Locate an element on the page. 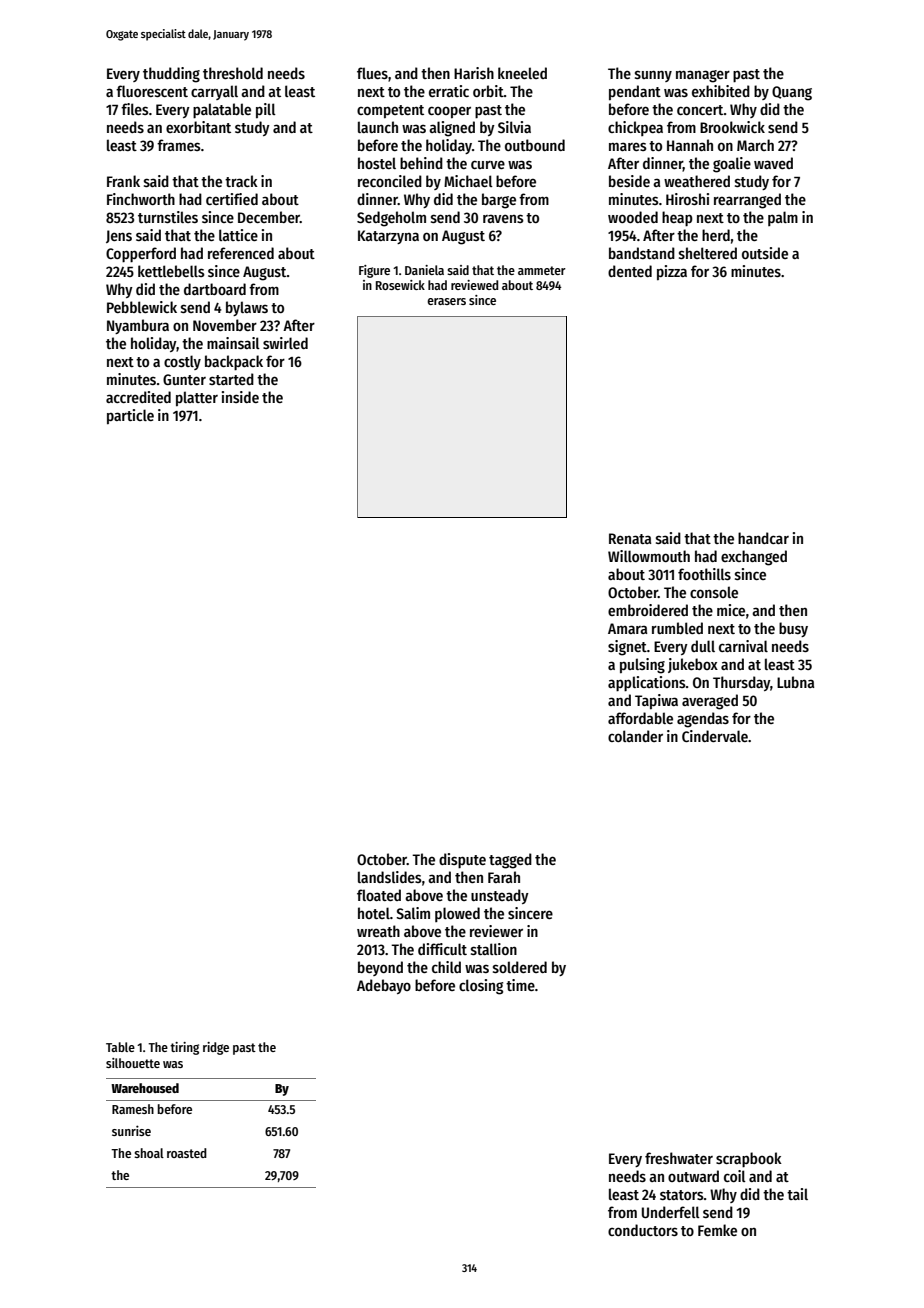  beside is located at coordinates (629, 181).
